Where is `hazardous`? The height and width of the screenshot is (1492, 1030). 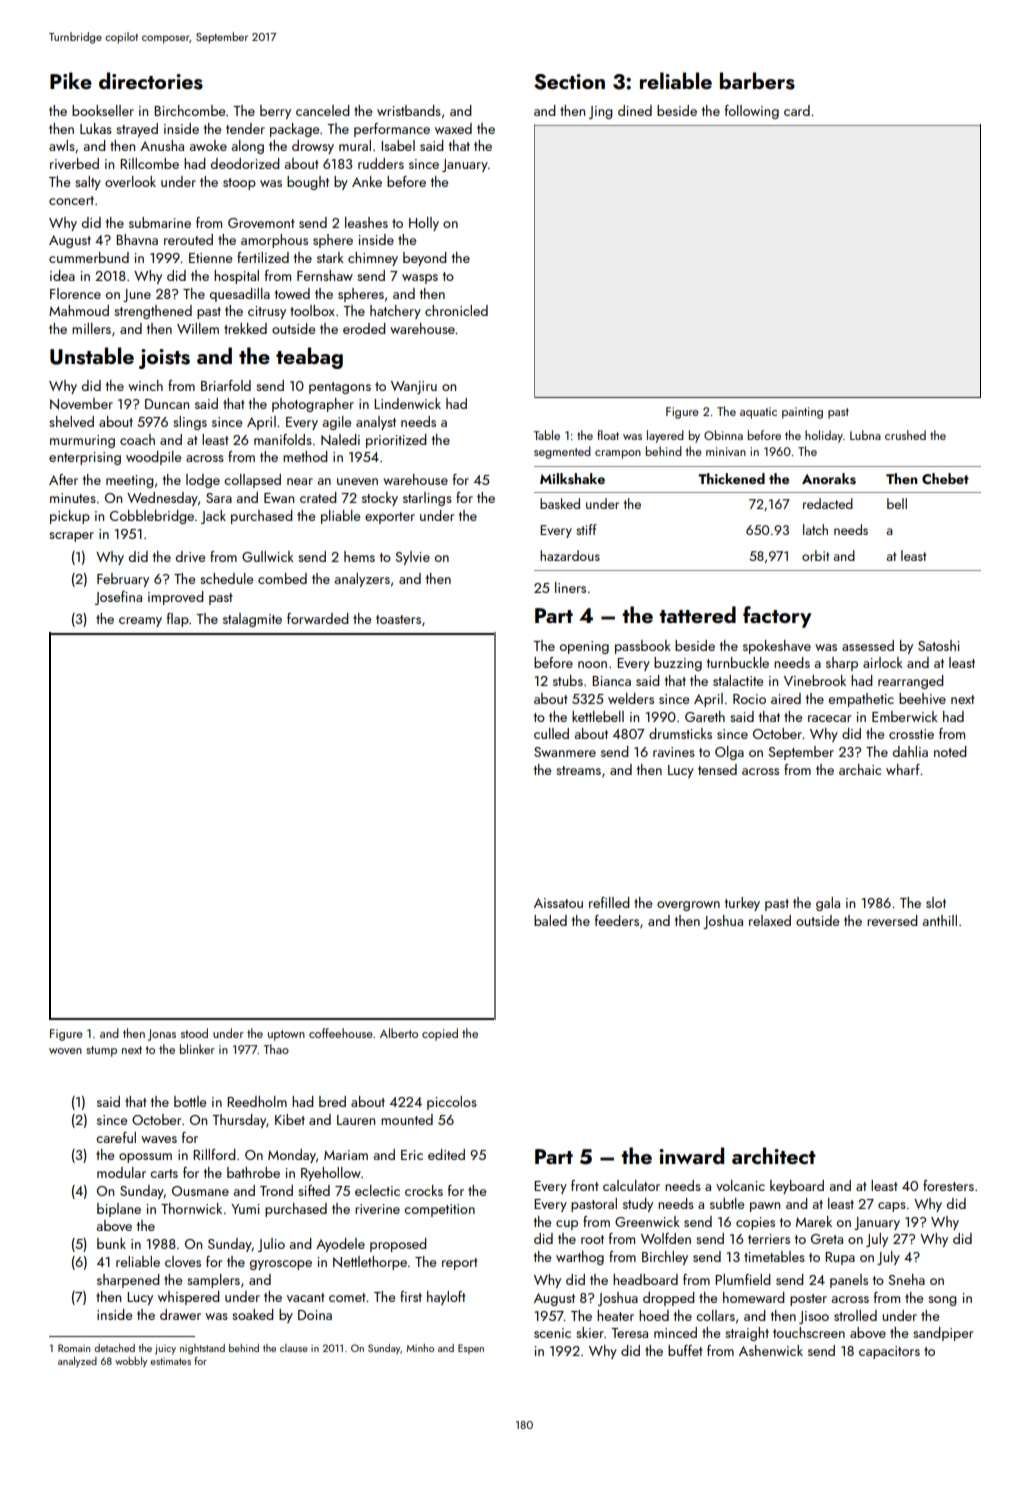
hazardous is located at coordinates (570, 555).
